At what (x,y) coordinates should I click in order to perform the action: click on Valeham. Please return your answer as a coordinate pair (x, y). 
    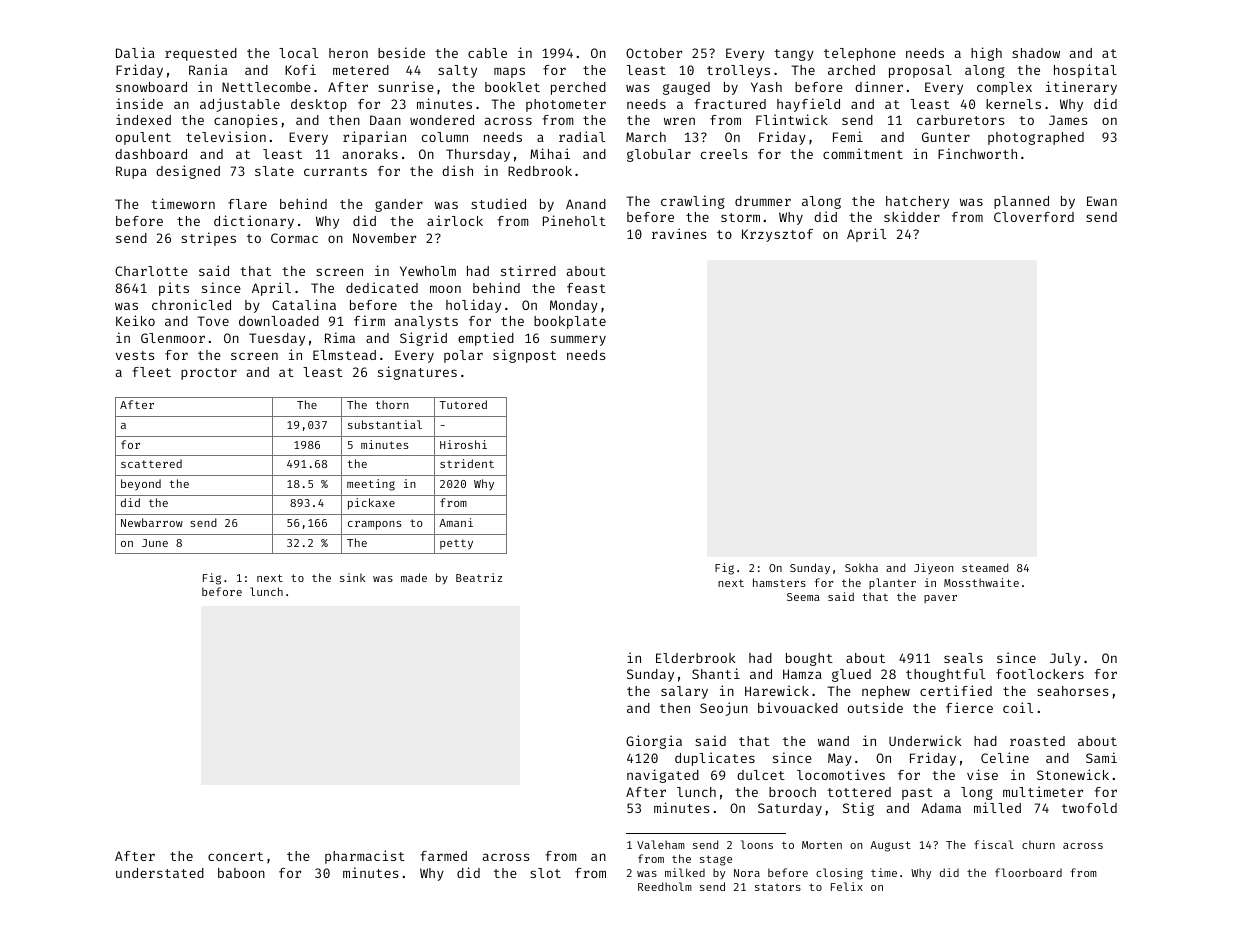
    Looking at the image, I should click on (661, 844).
